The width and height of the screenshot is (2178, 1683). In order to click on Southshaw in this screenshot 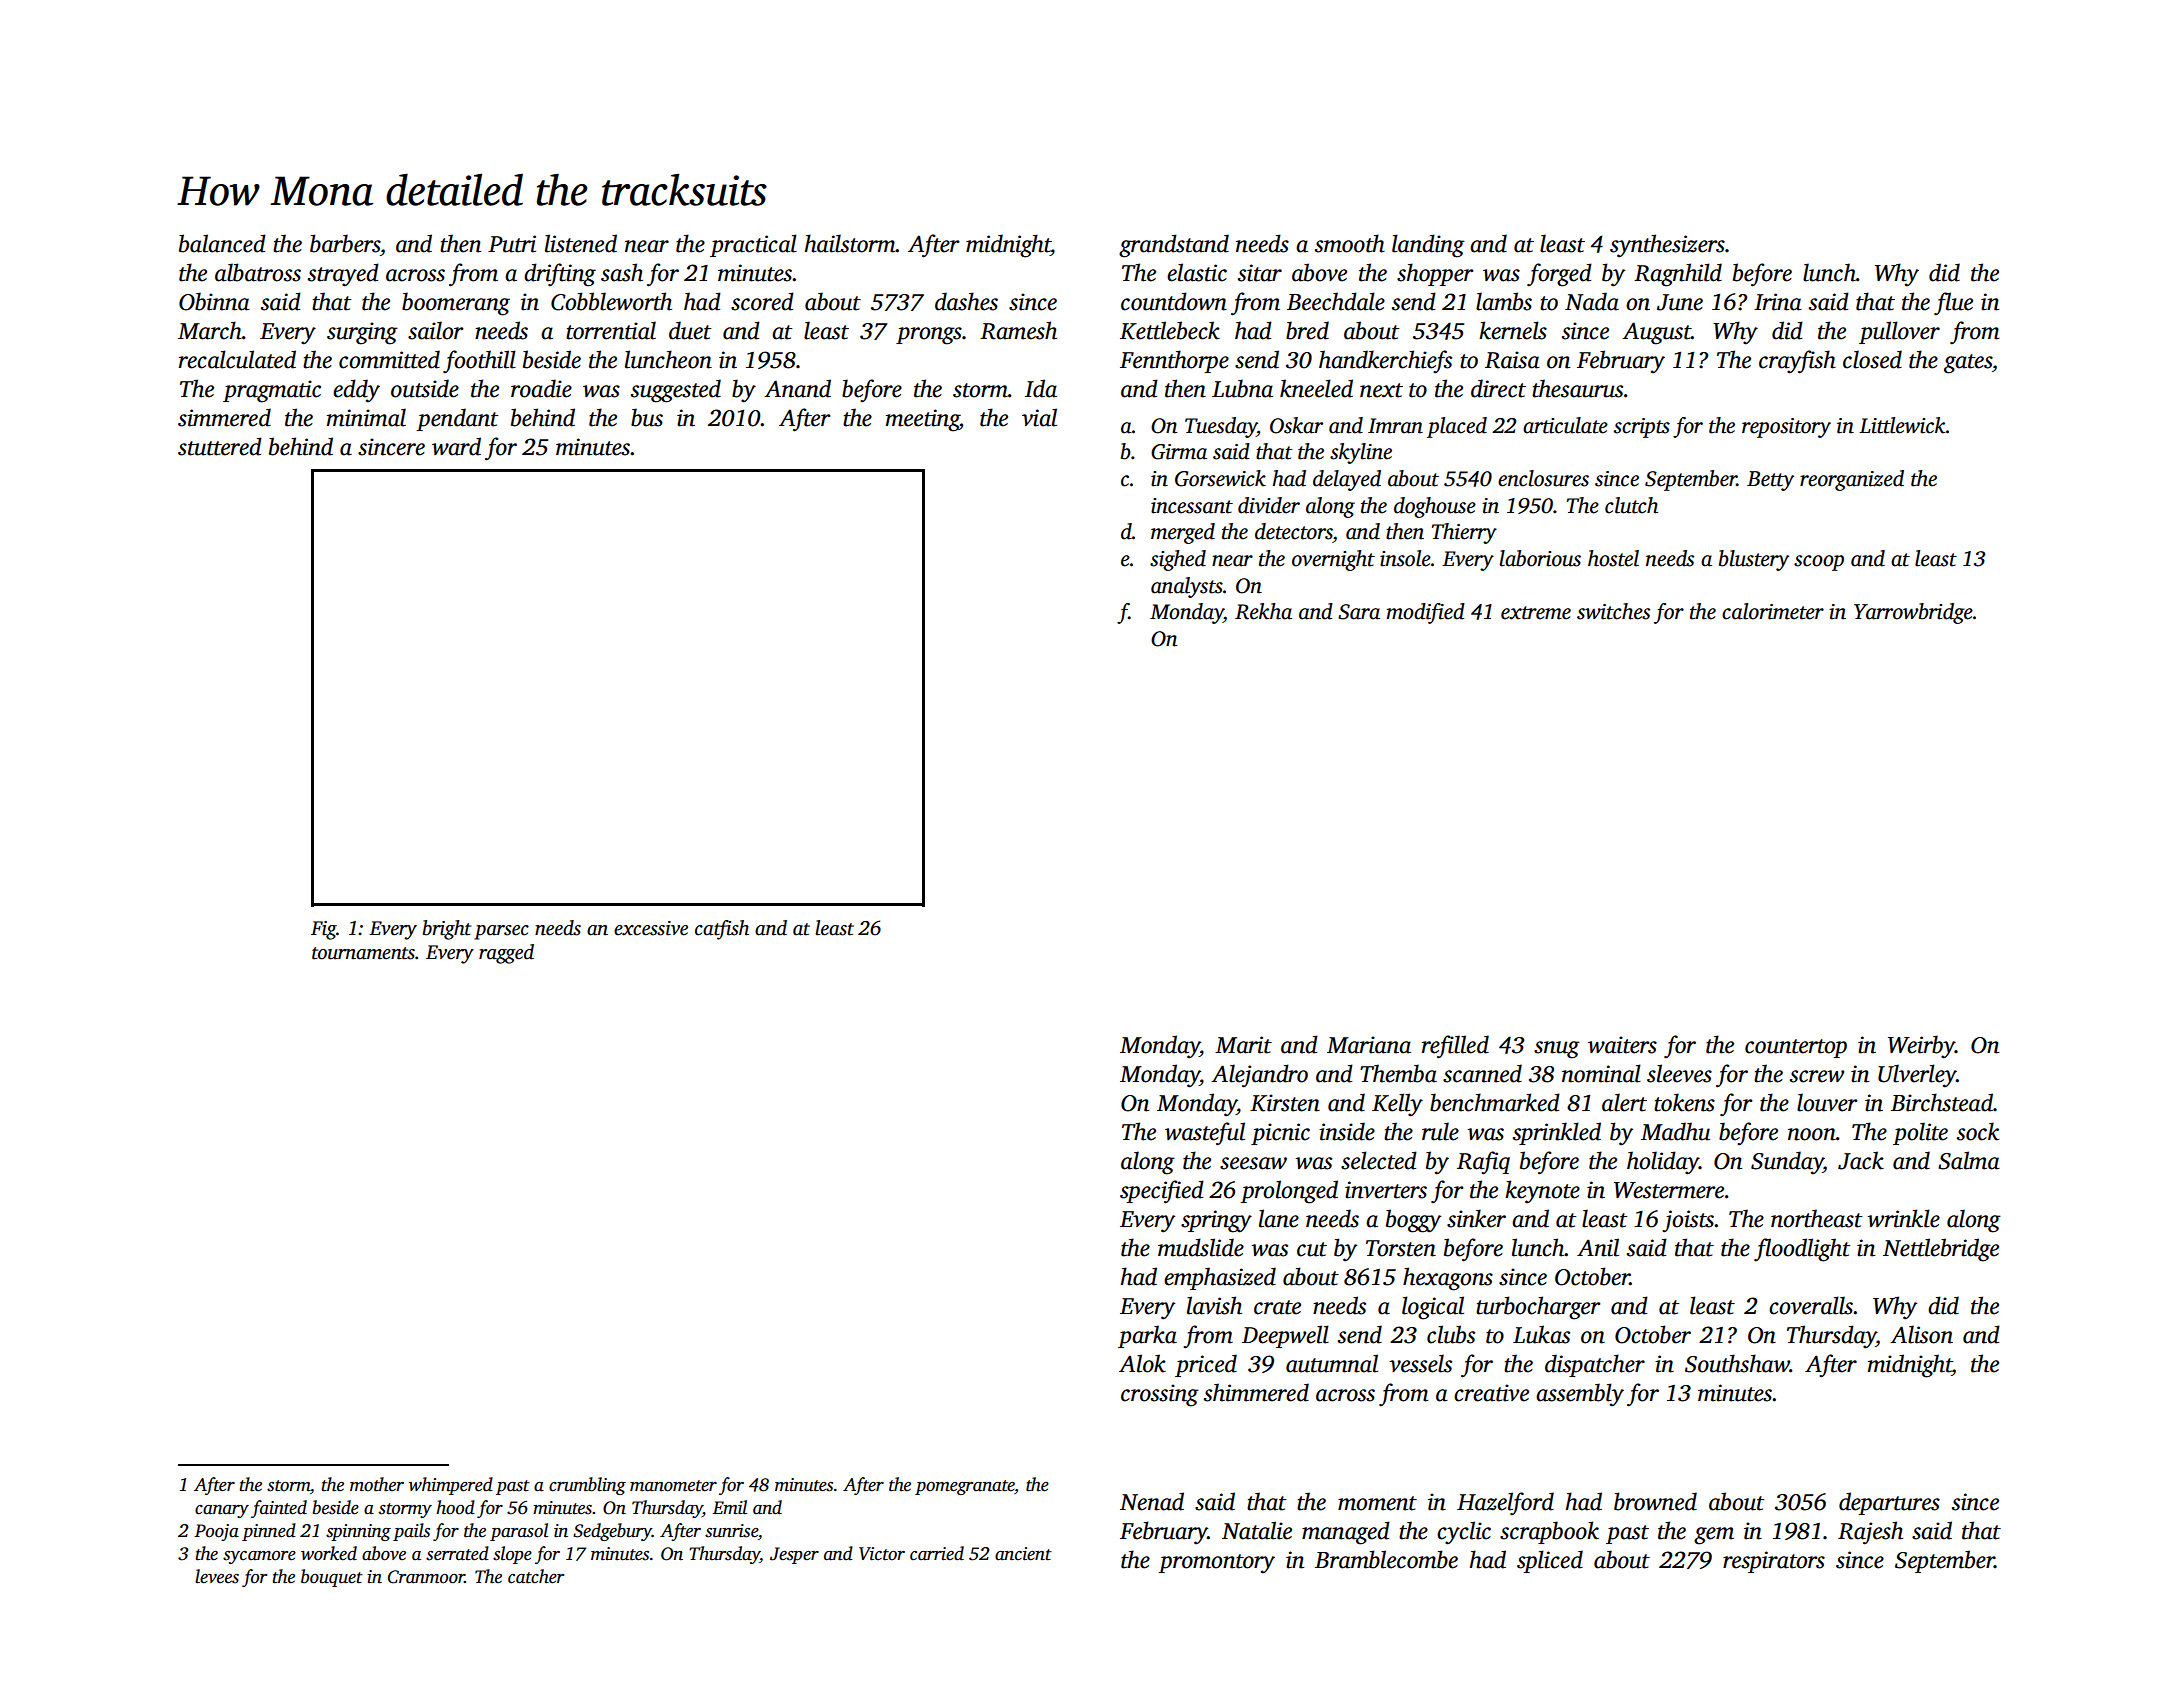, I will do `click(1737, 1363)`.
